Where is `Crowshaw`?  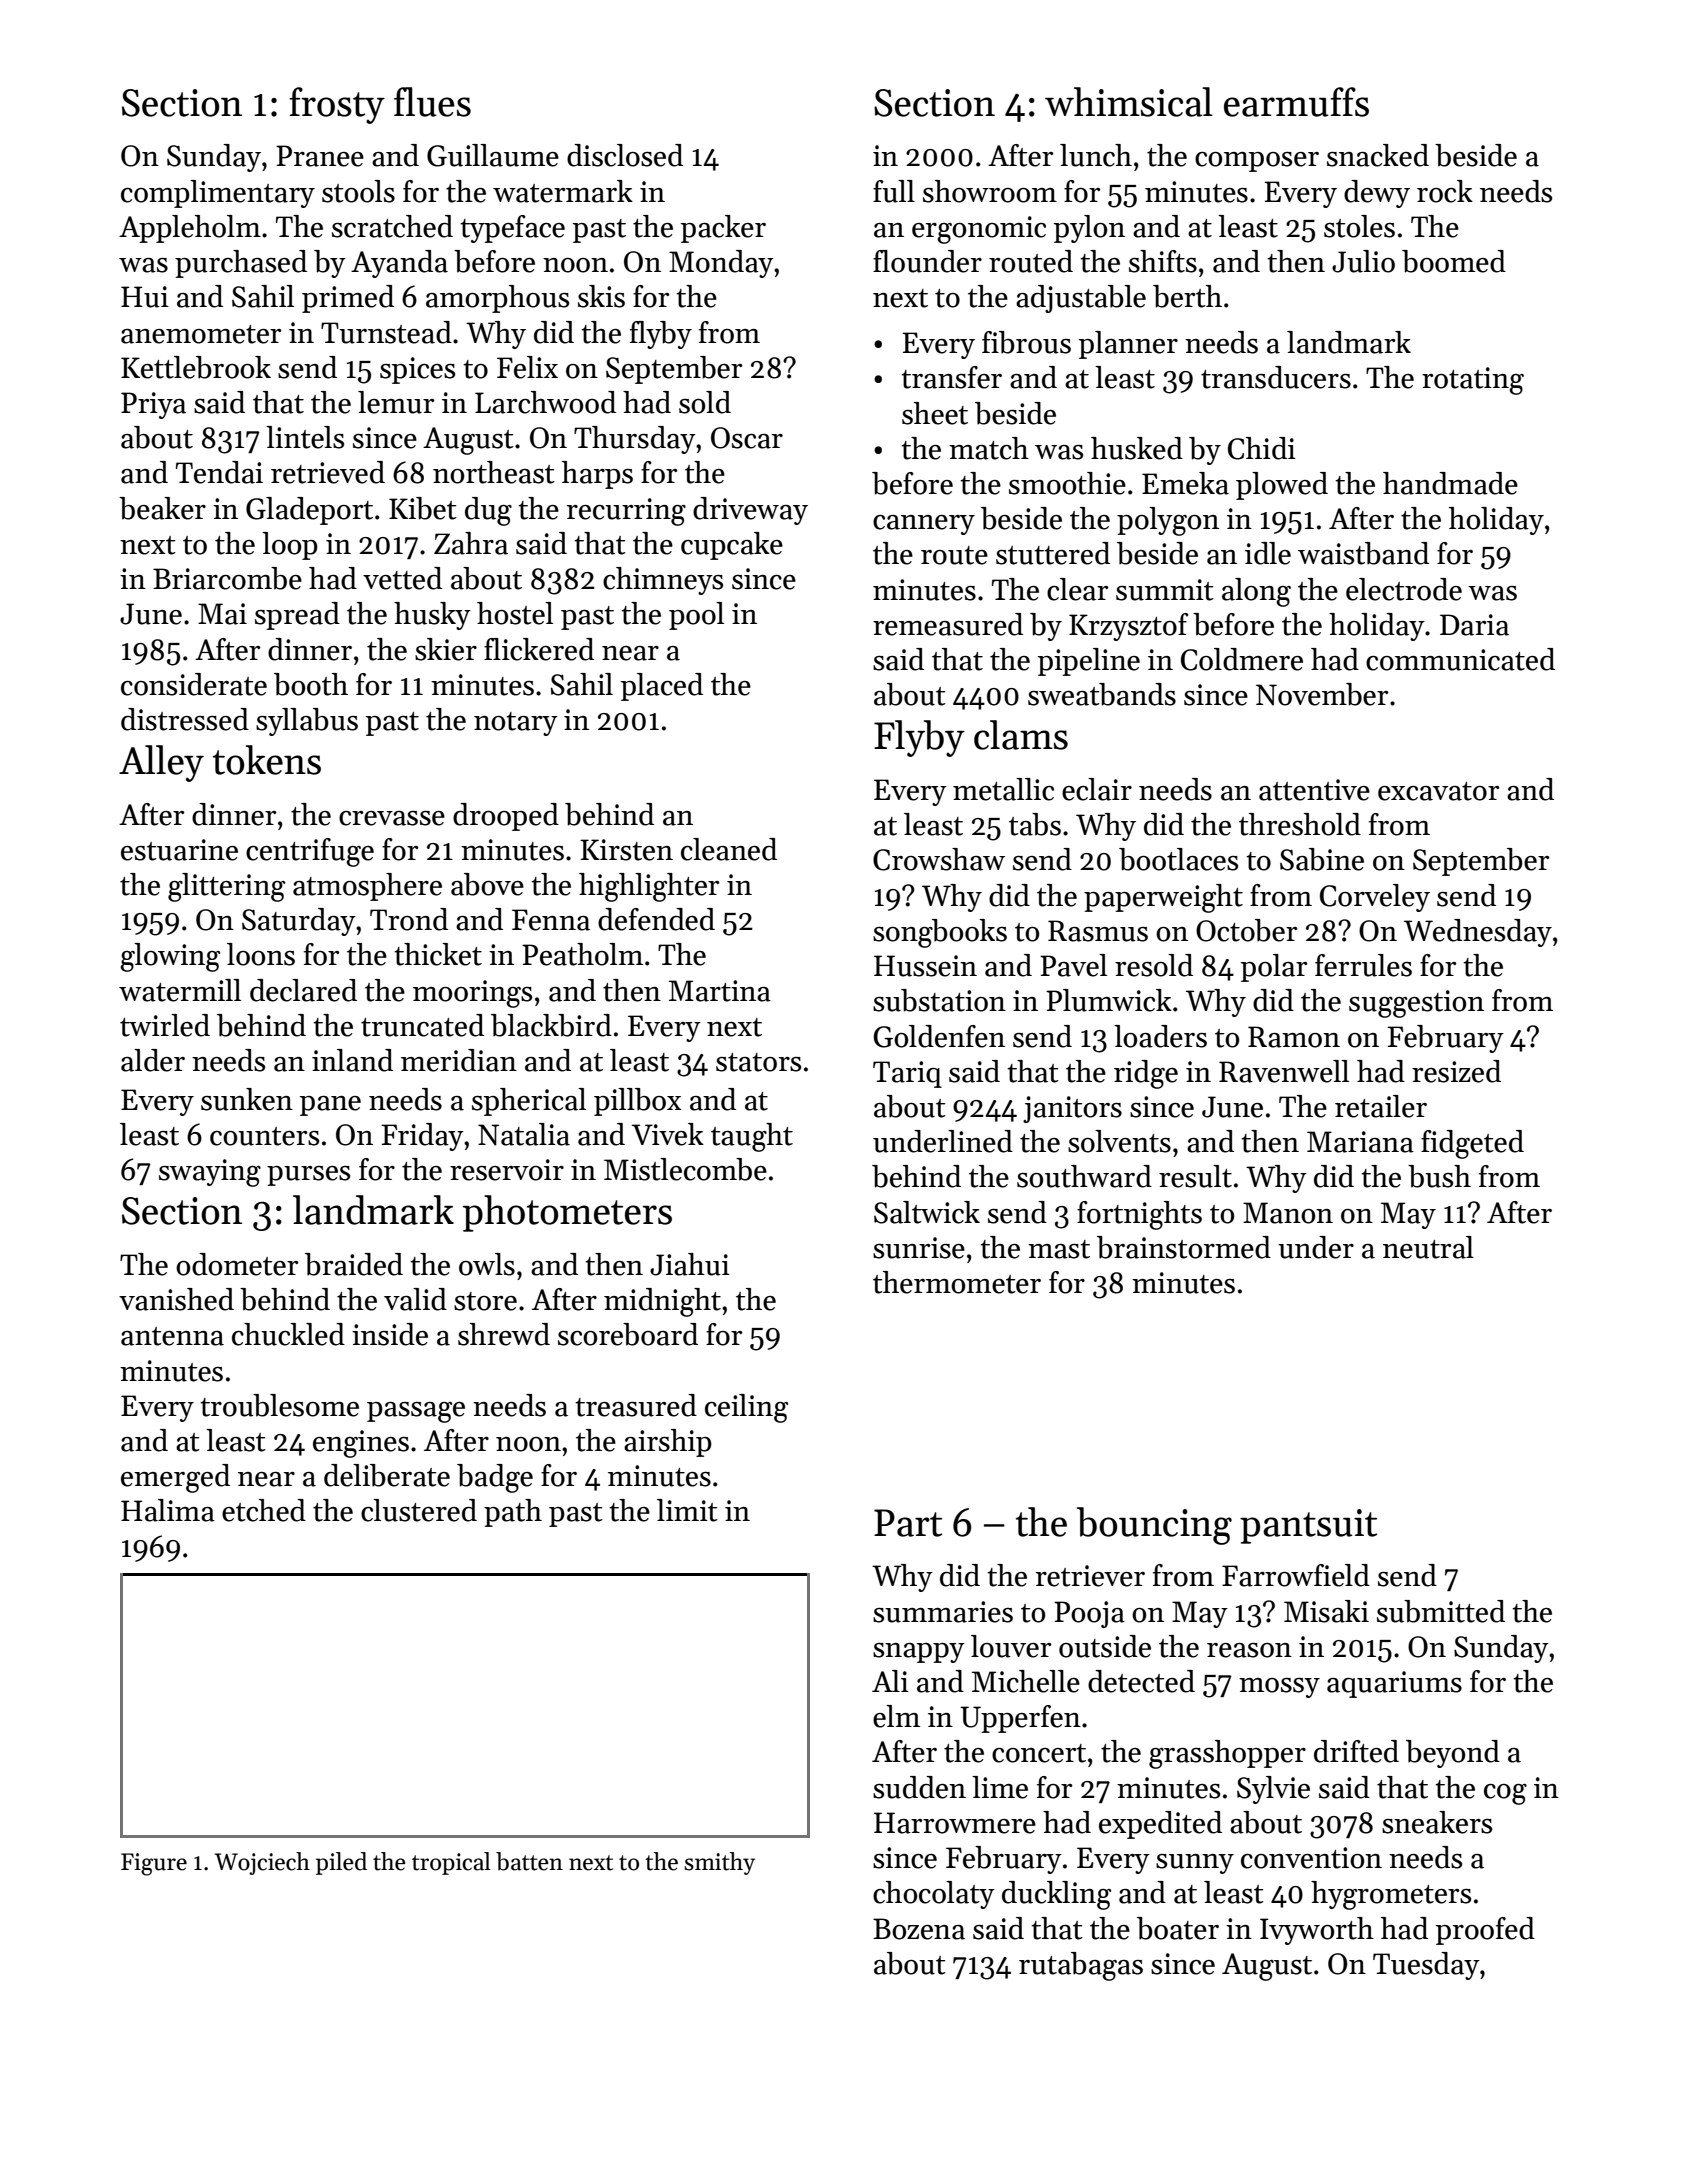
Crowshaw is located at coordinates (939, 859).
